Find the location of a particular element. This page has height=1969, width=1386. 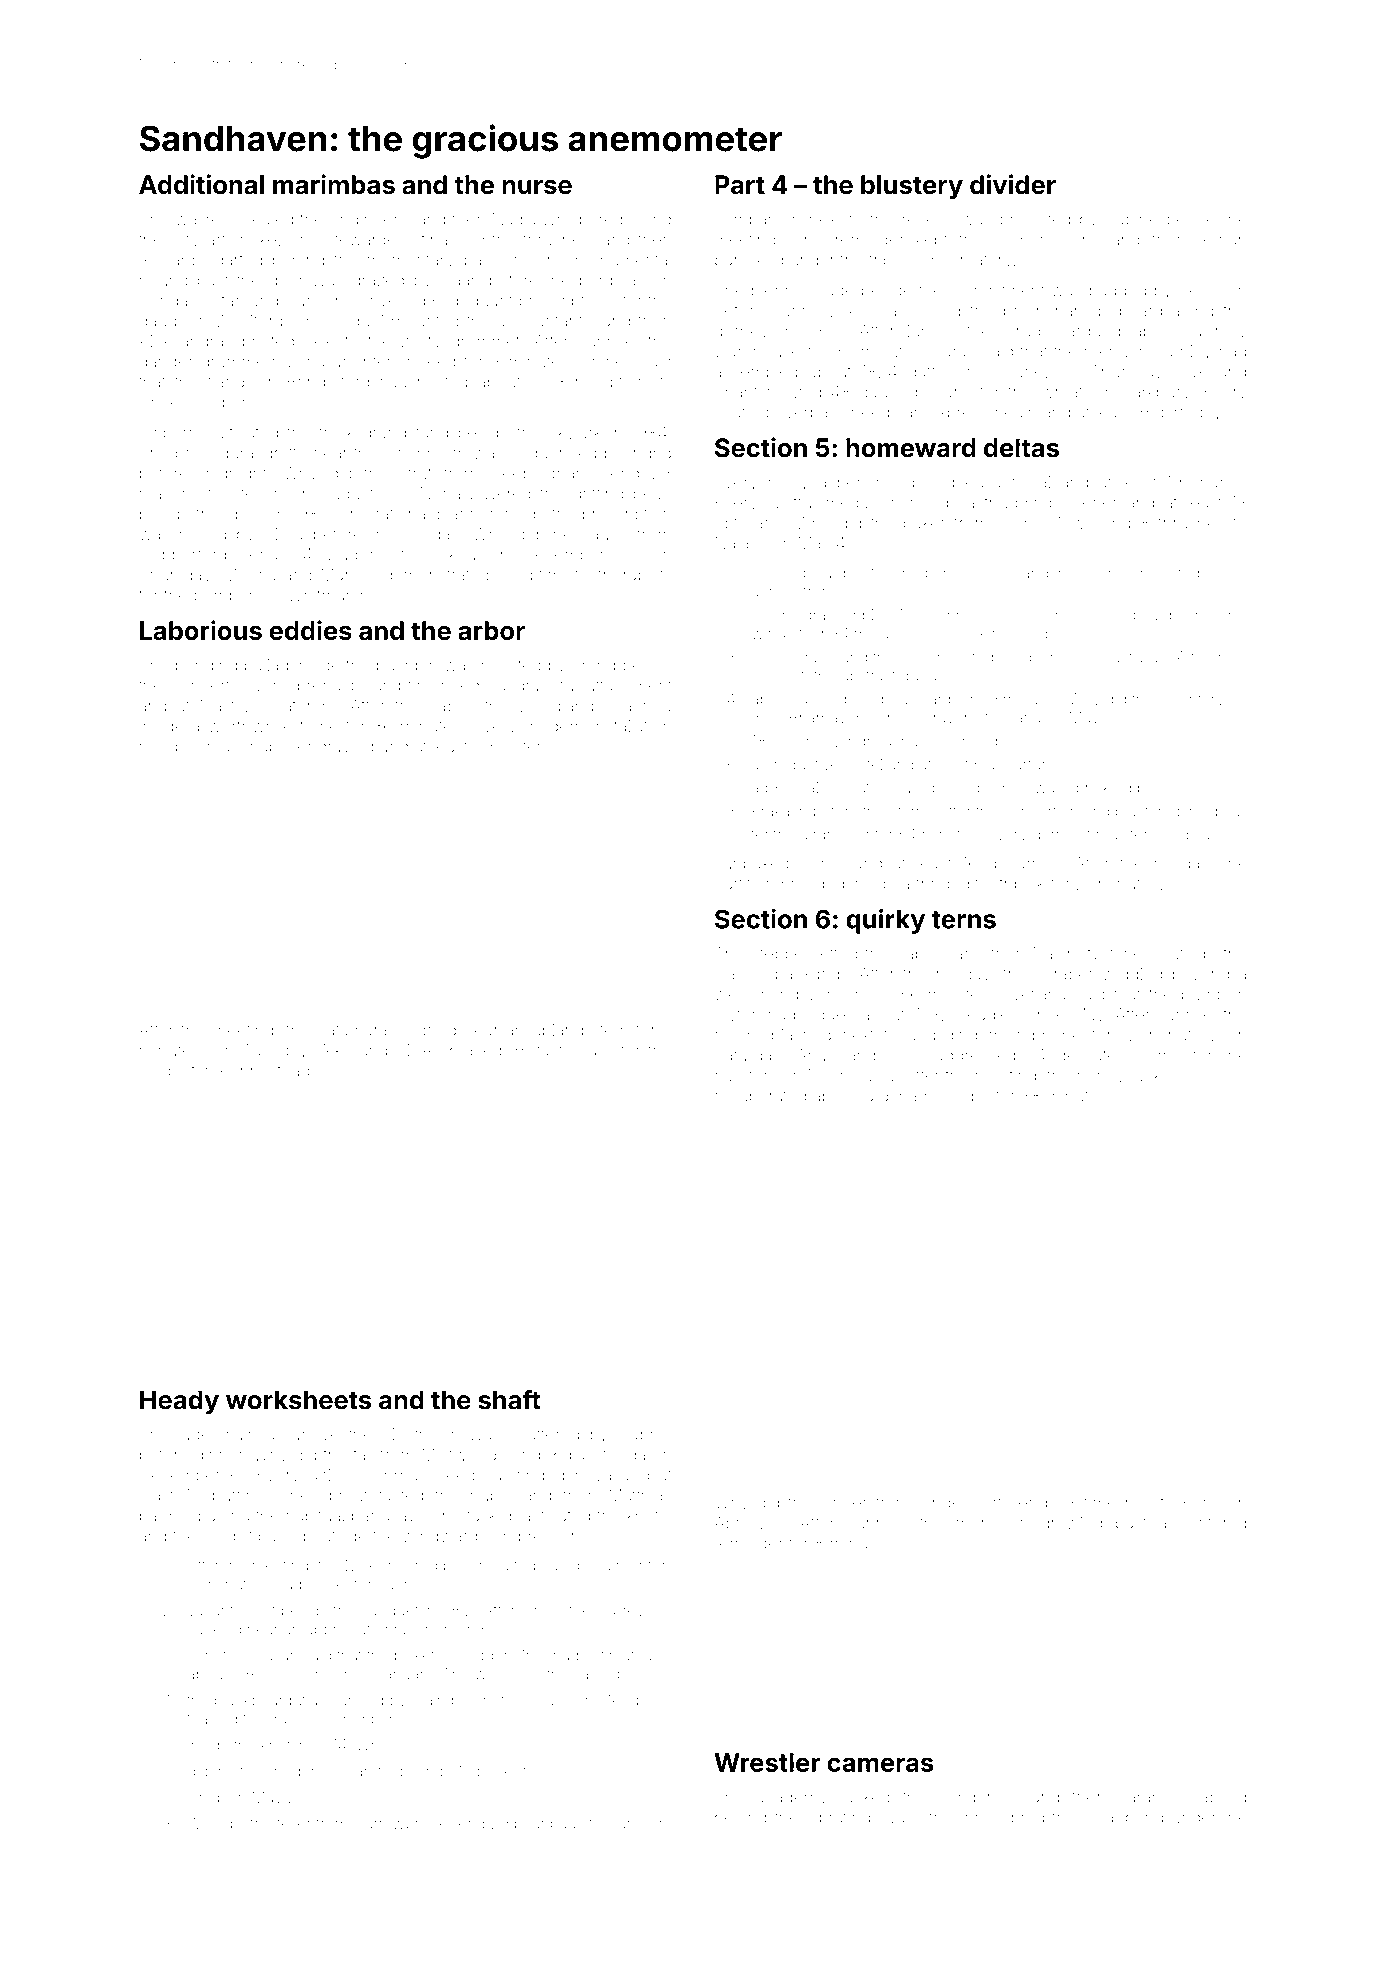

waitress is located at coordinates (206, 219).
